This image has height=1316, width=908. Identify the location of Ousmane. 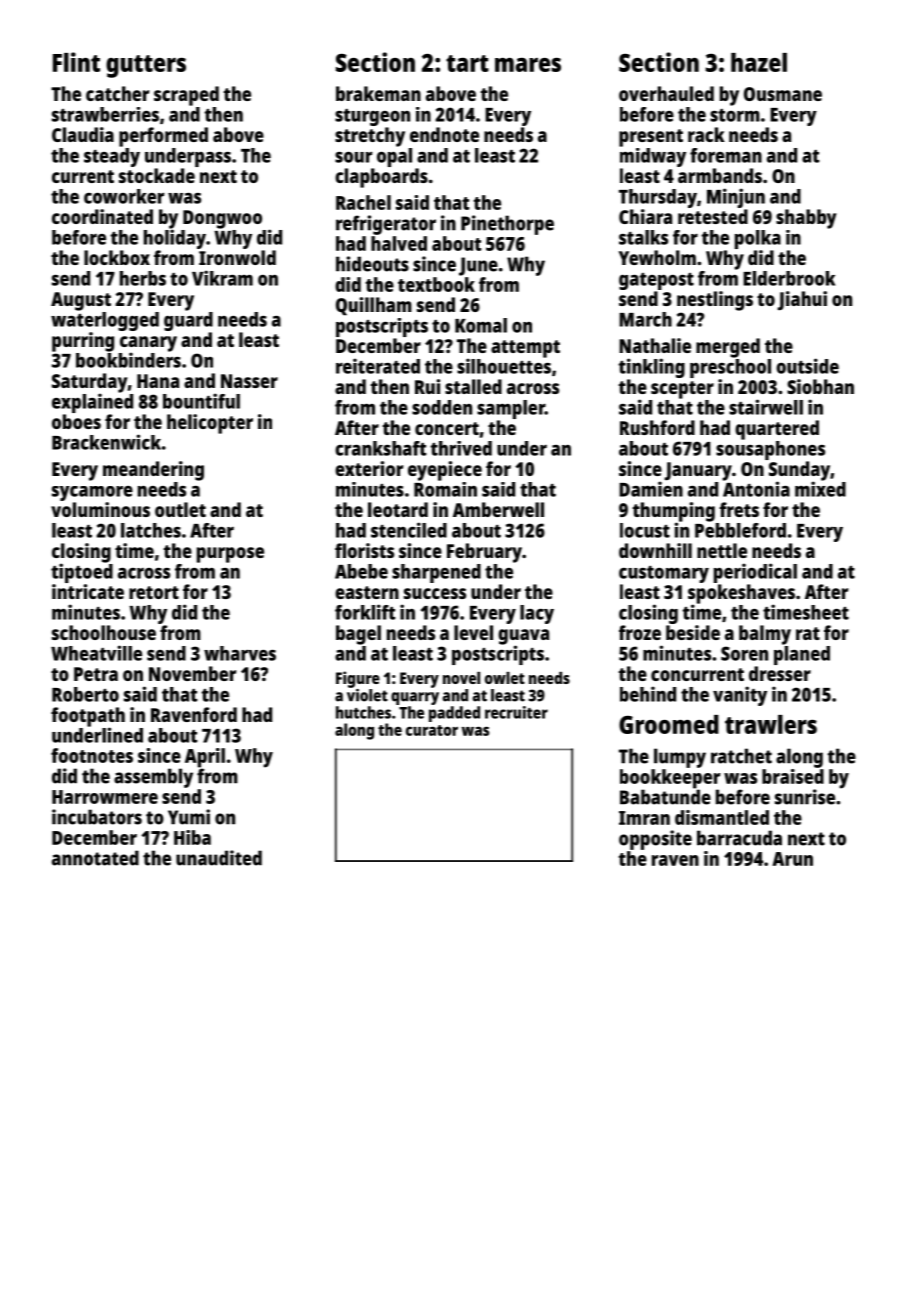
(783, 94).
